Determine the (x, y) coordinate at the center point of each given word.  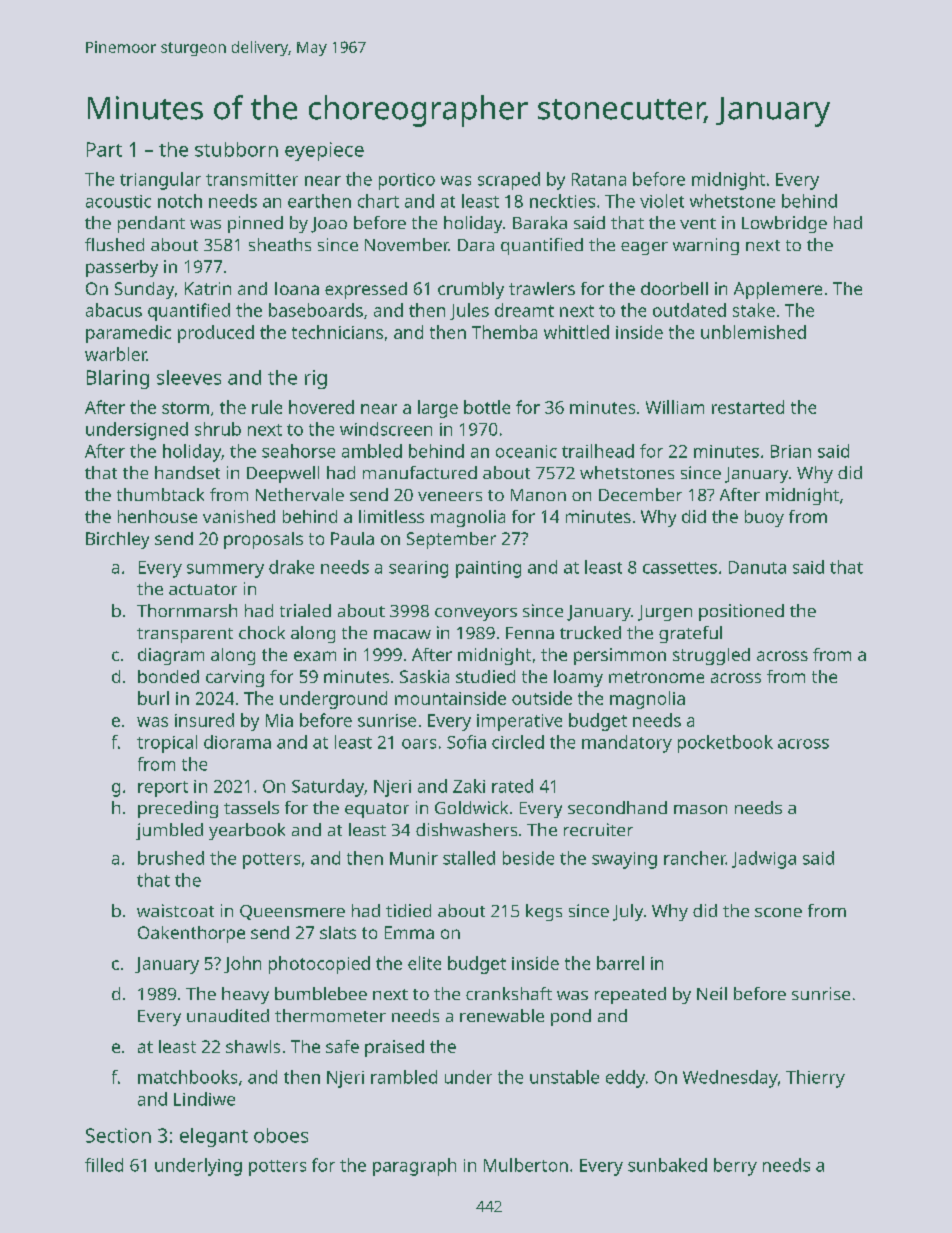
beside (528, 858)
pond (571, 1017)
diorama (237, 742)
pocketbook (725, 744)
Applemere (778, 290)
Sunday (144, 290)
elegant (214, 1137)
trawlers (542, 288)
